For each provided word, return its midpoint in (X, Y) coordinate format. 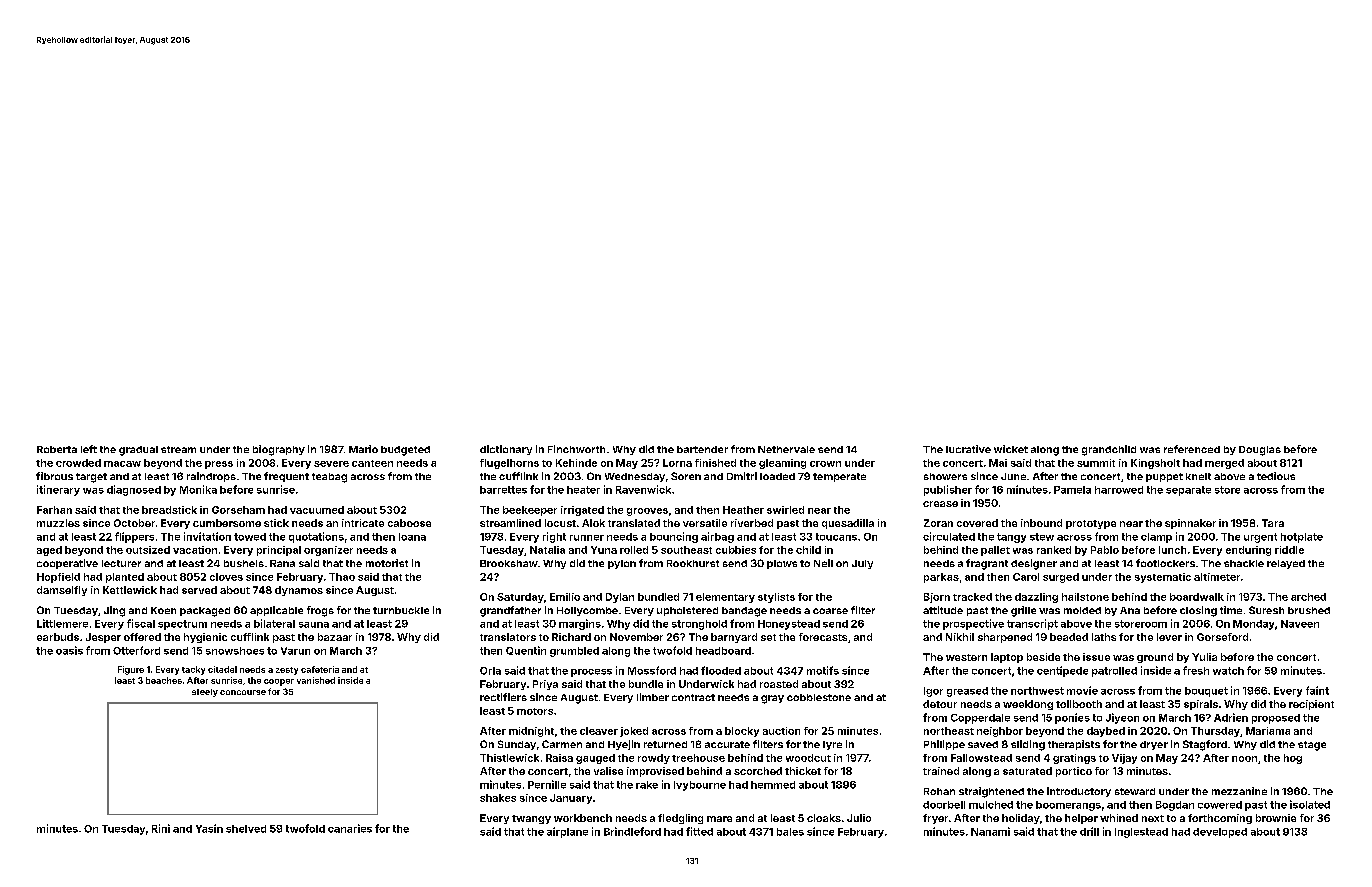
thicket (803, 771)
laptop (1007, 658)
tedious (1276, 476)
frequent (286, 477)
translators (508, 637)
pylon (622, 564)
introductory (1079, 792)
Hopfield (58, 578)
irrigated (582, 511)
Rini (161, 828)
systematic (1163, 578)
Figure (131, 670)
